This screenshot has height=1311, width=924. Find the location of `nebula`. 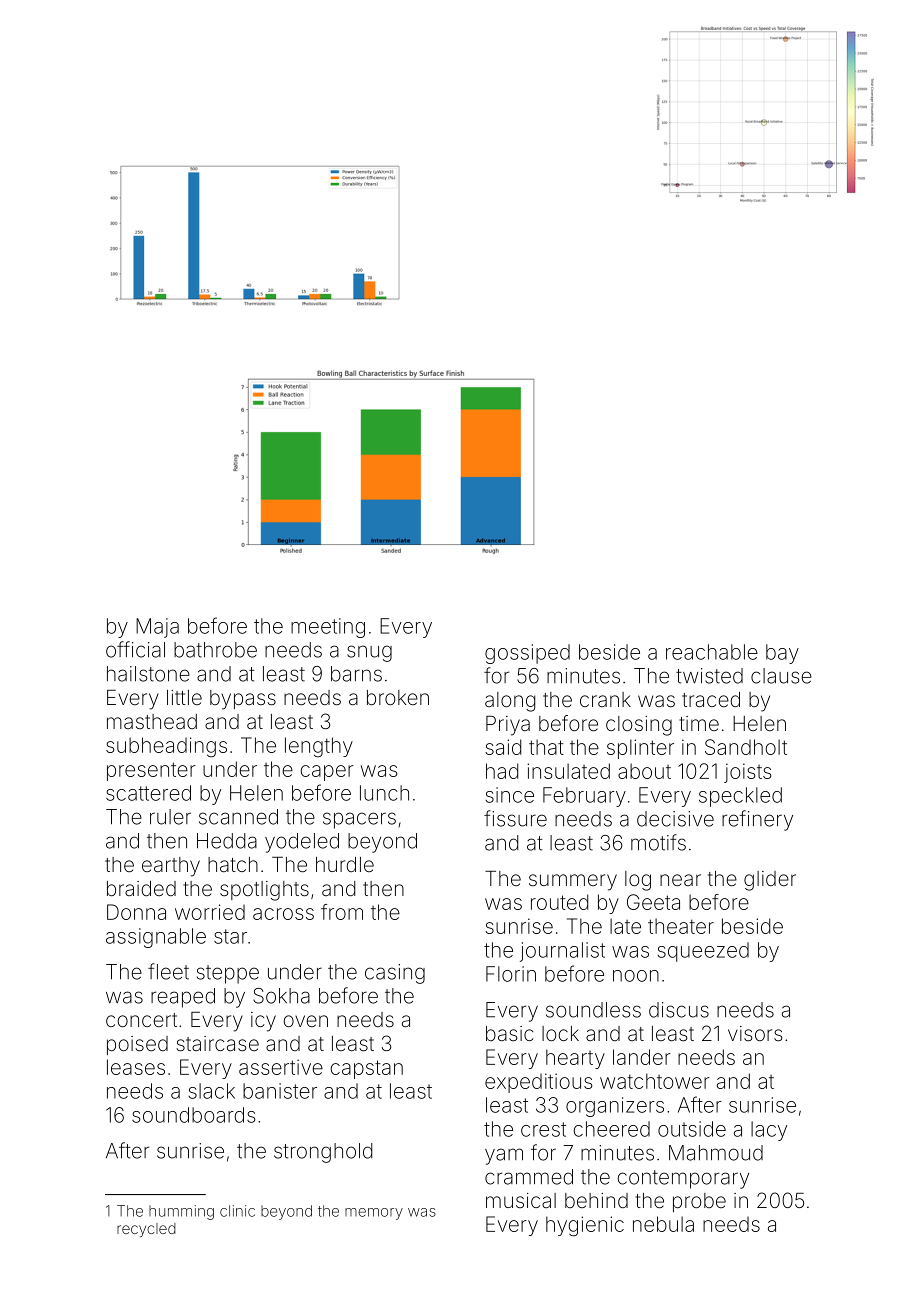

nebula is located at coordinates (663, 1224).
